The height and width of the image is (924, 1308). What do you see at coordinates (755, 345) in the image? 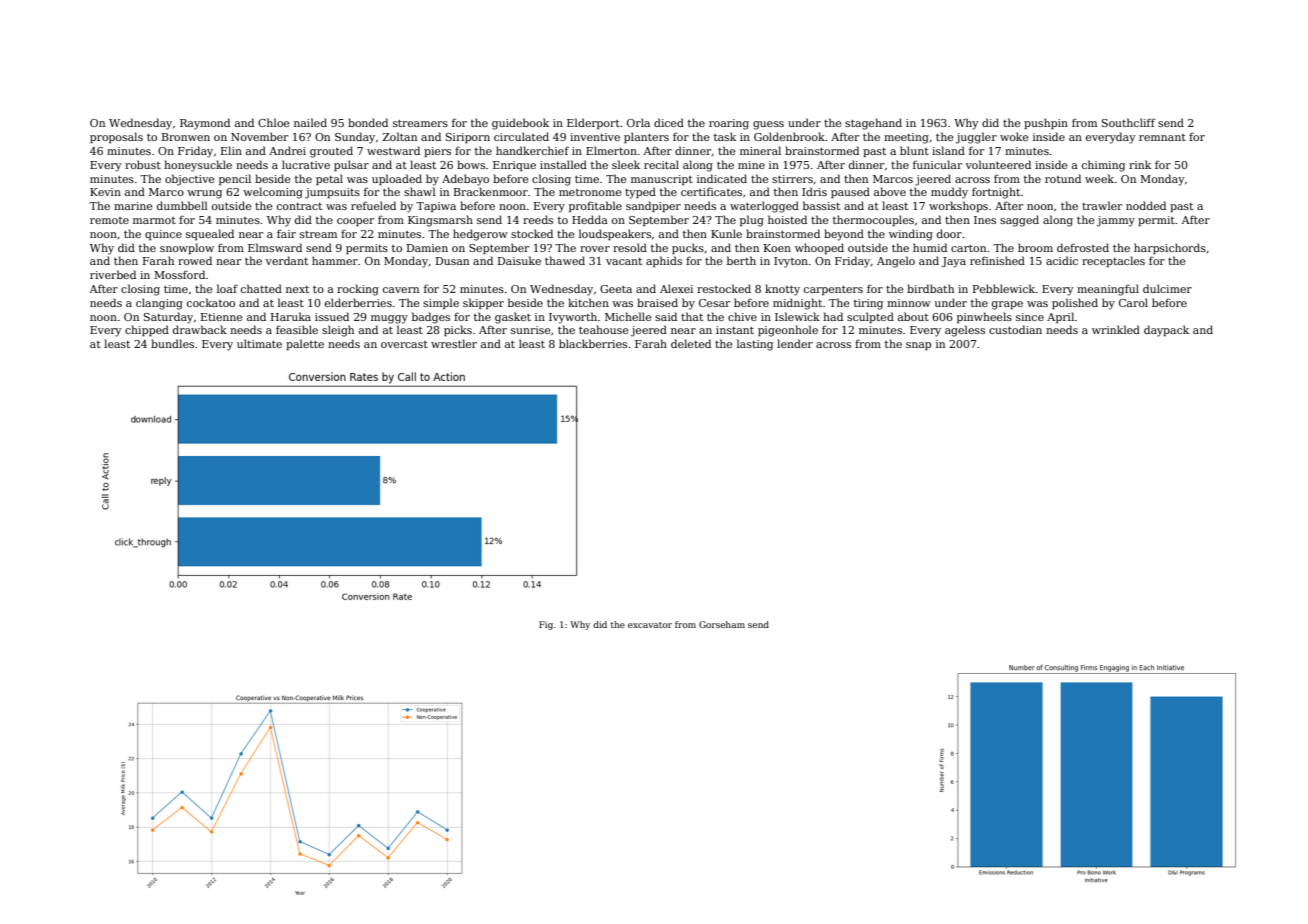
I see `lasting` at bounding box center [755, 345].
